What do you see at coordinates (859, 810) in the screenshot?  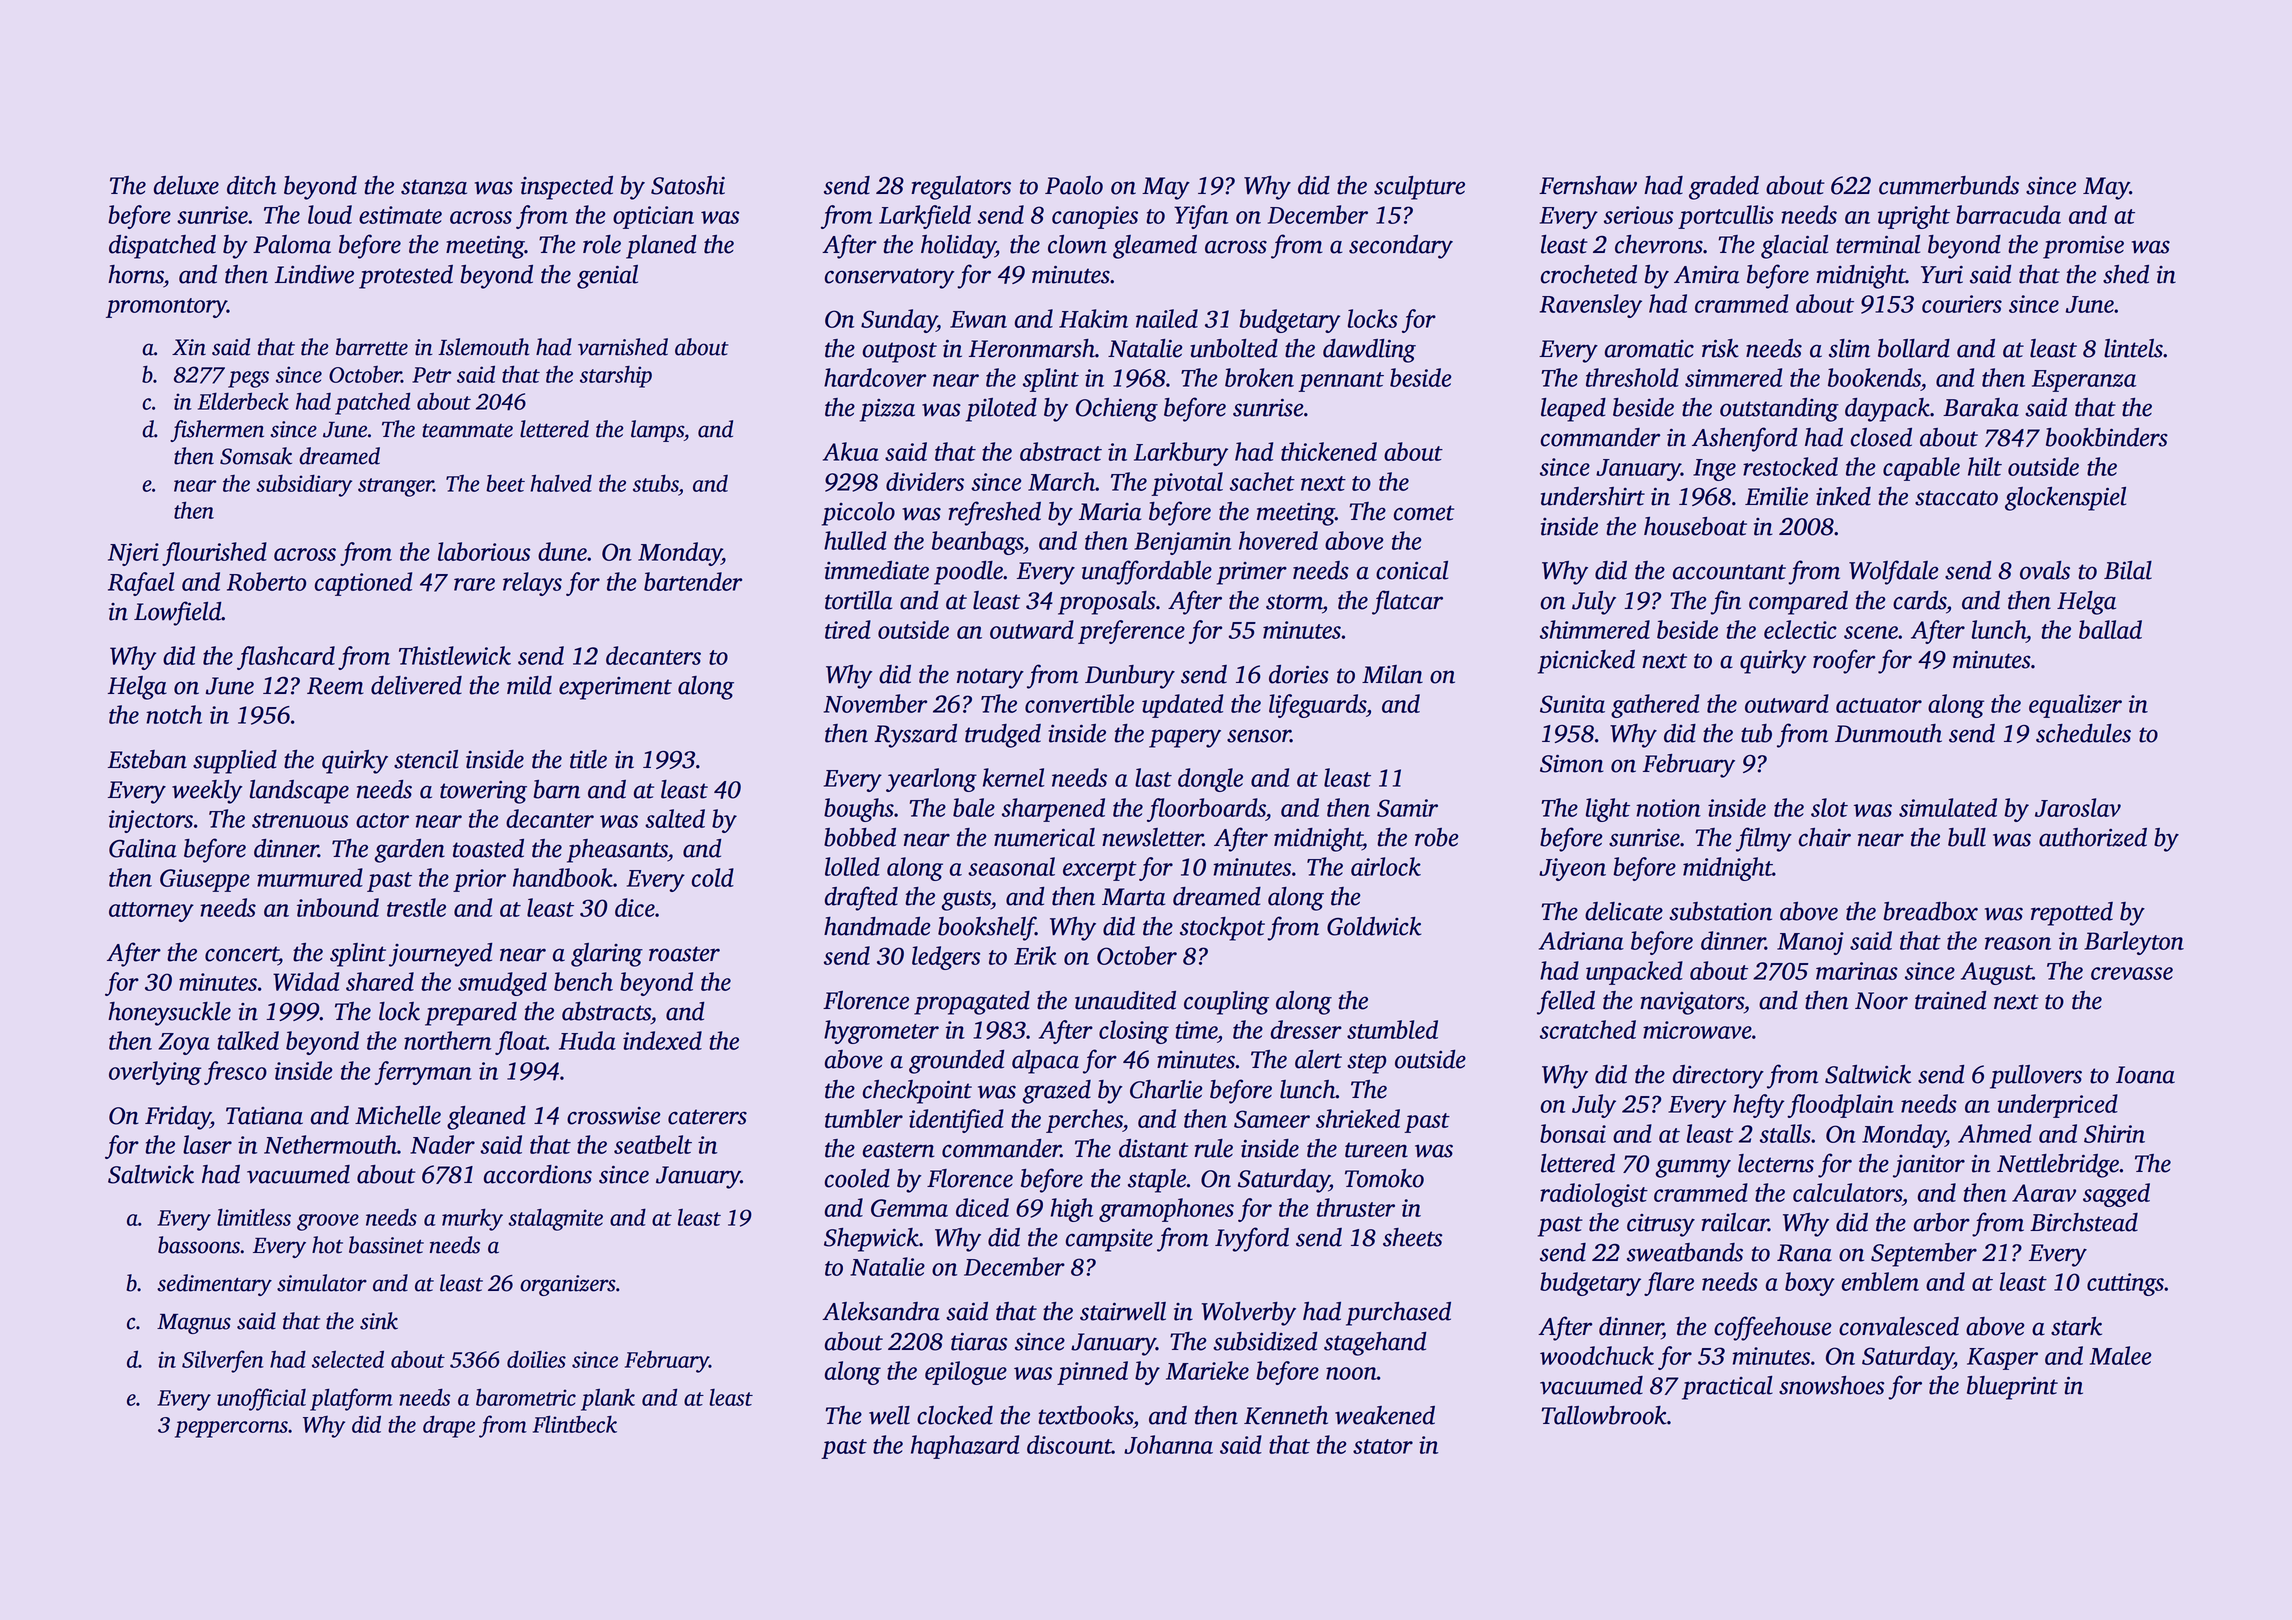 I see `boughs` at bounding box center [859, 810].
